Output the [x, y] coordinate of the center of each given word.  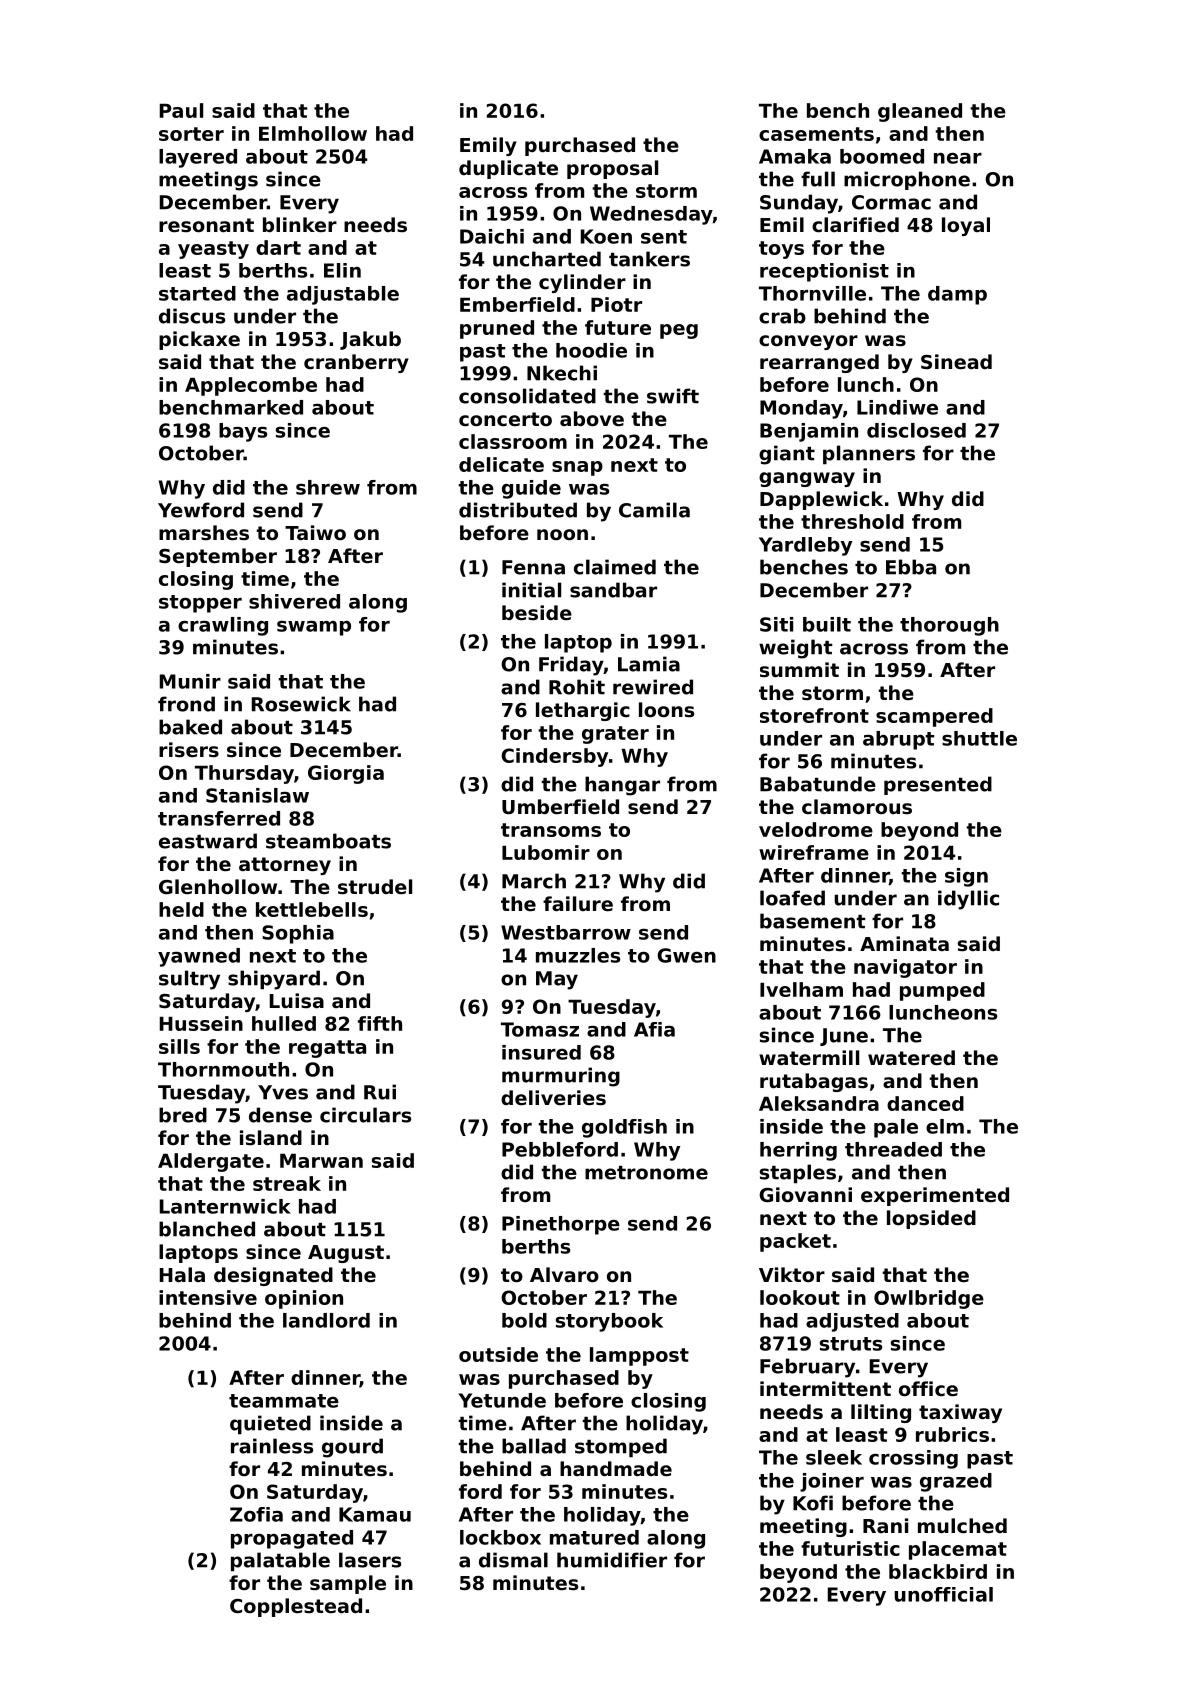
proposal [612, 169]
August [346, 1254]
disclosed [916, 430]
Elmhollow [313, 133]
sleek [834, 1457]
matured [594, 1537]
